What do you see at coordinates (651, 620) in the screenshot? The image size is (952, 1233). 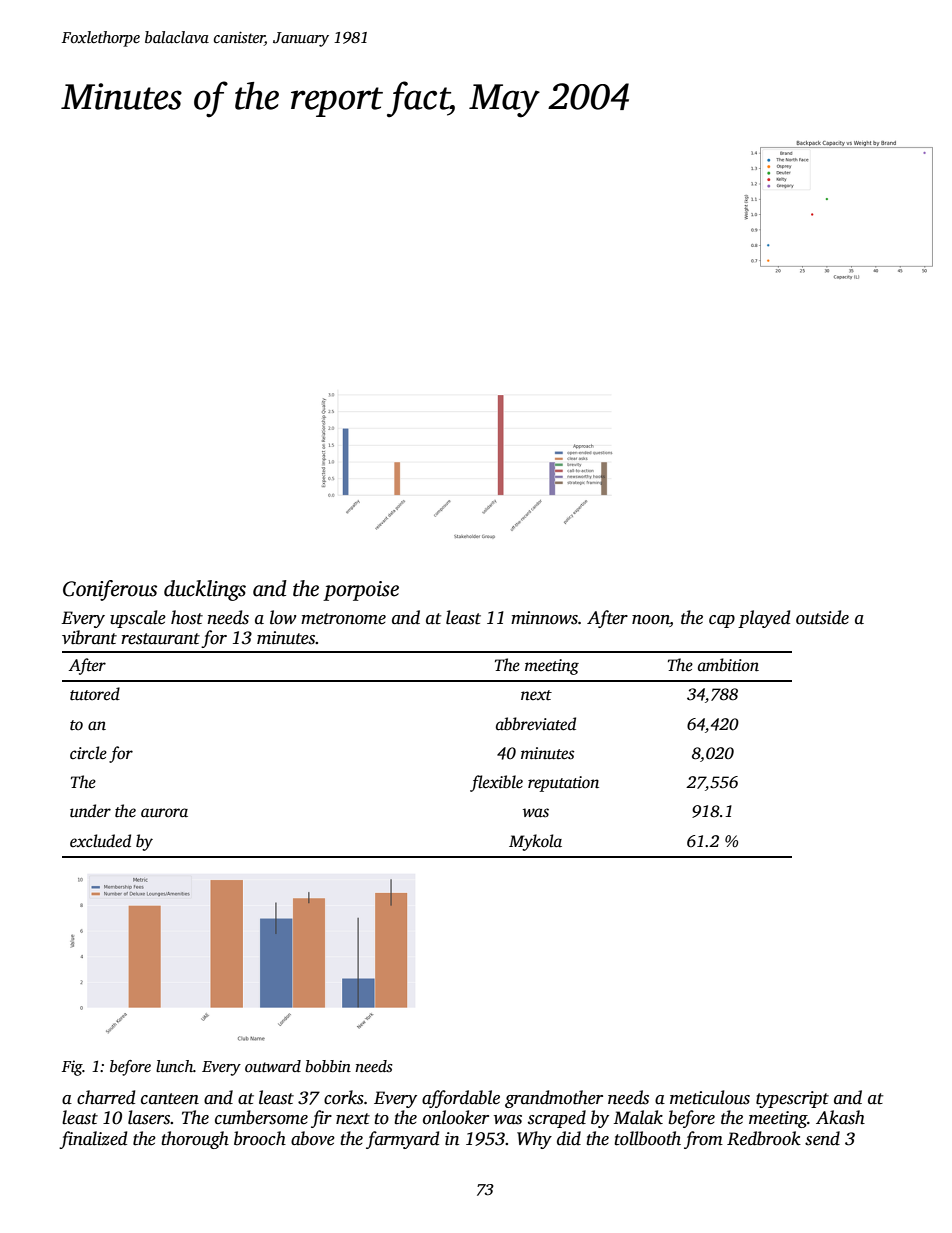 I see `noon` at bounding box center [651, 620].
